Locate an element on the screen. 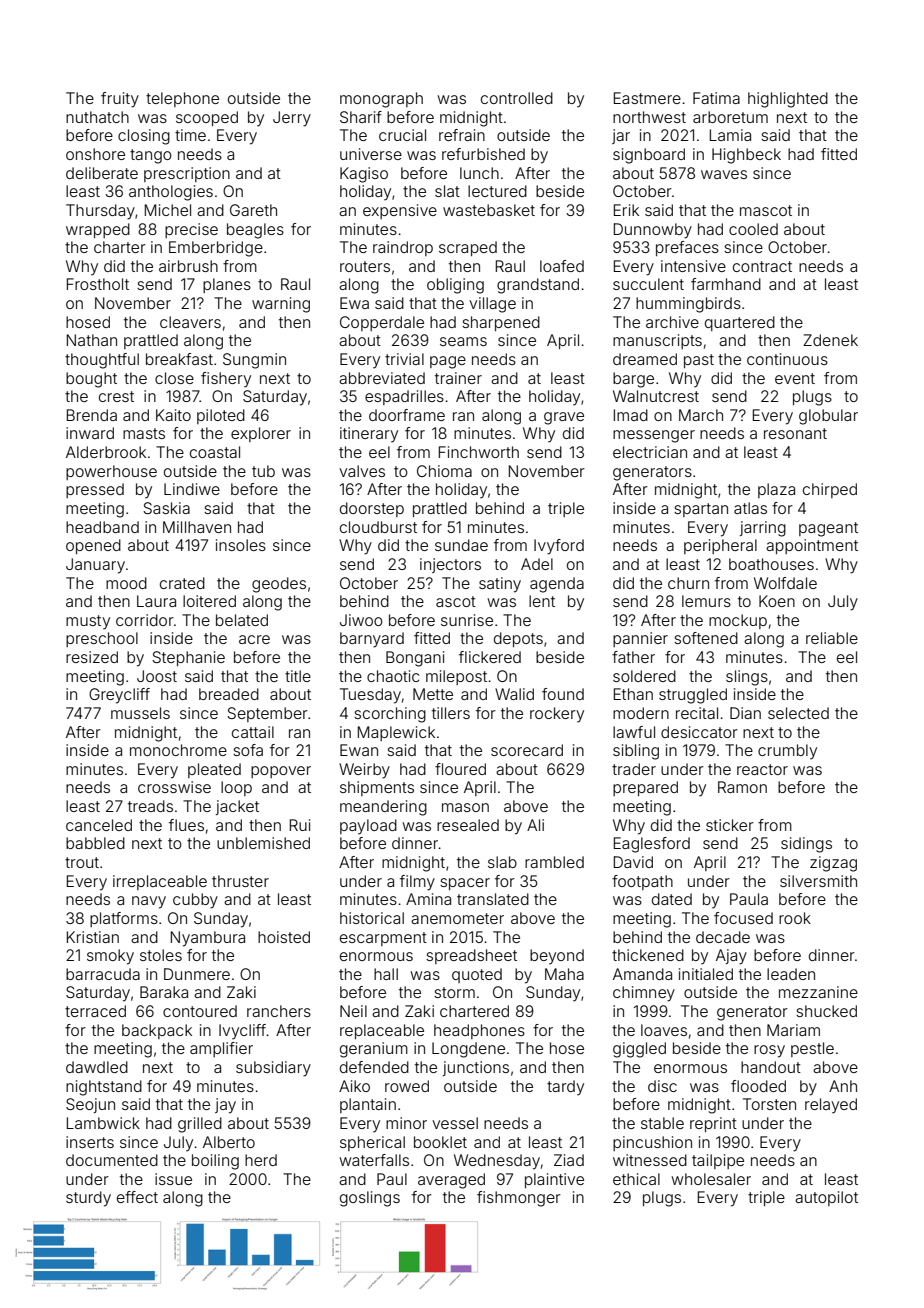  spartan is located at coordinates (701, 510).
